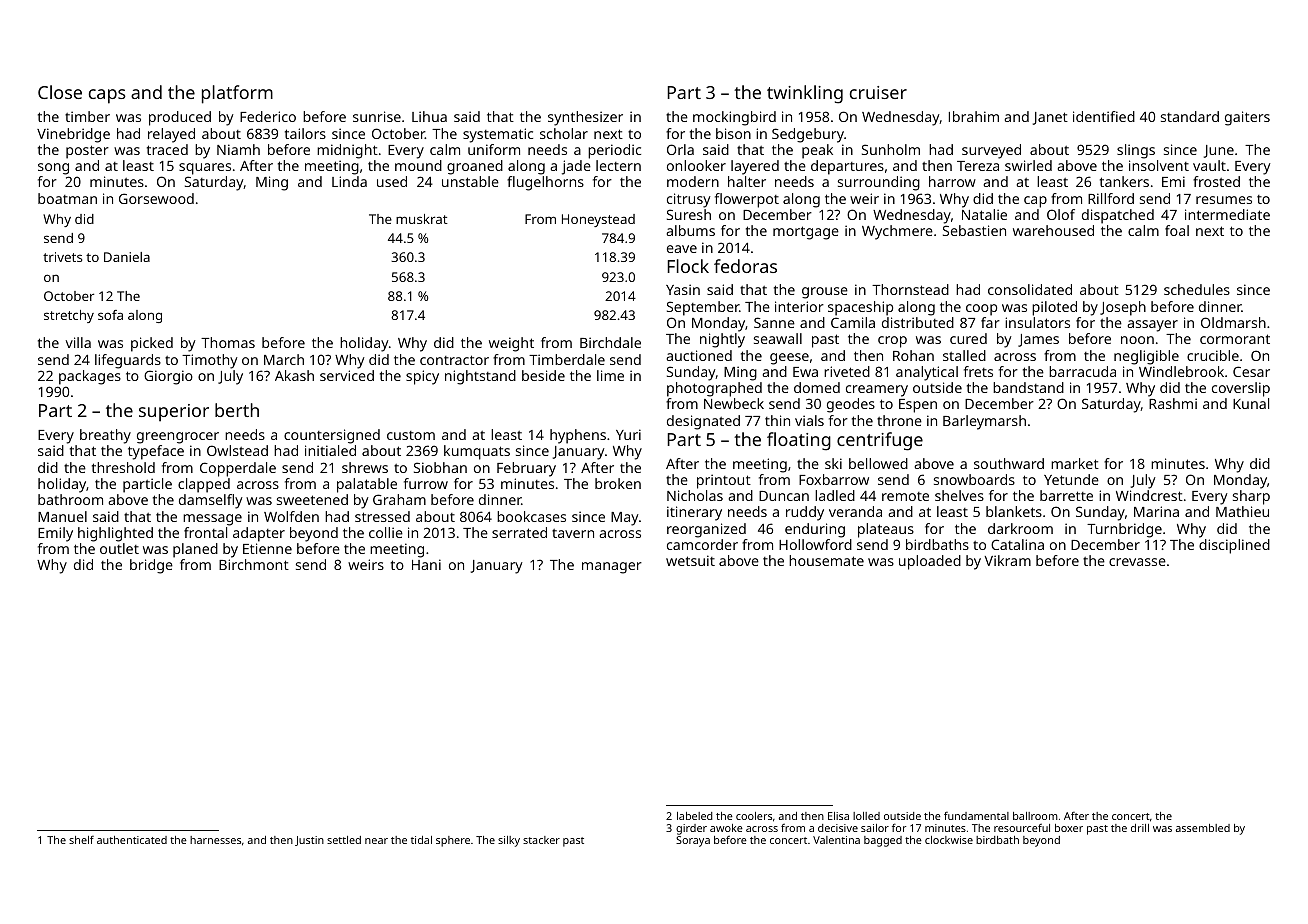 Image resolution: width=1308 pixels, height=924 pixels. I want to click on synthesizer, so click(585, 118).
